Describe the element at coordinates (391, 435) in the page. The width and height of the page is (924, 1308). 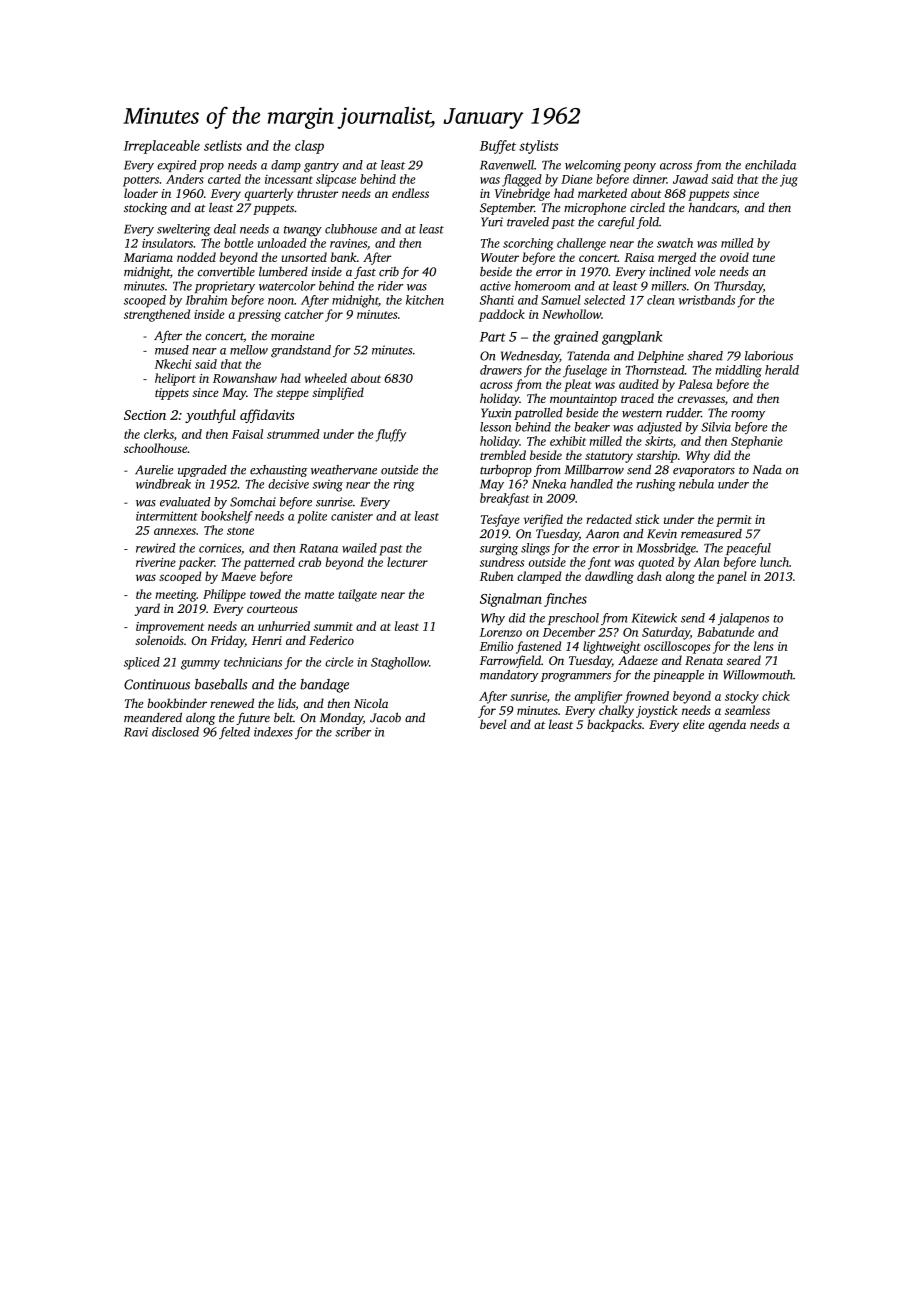
I see `fluffy` at that location.
